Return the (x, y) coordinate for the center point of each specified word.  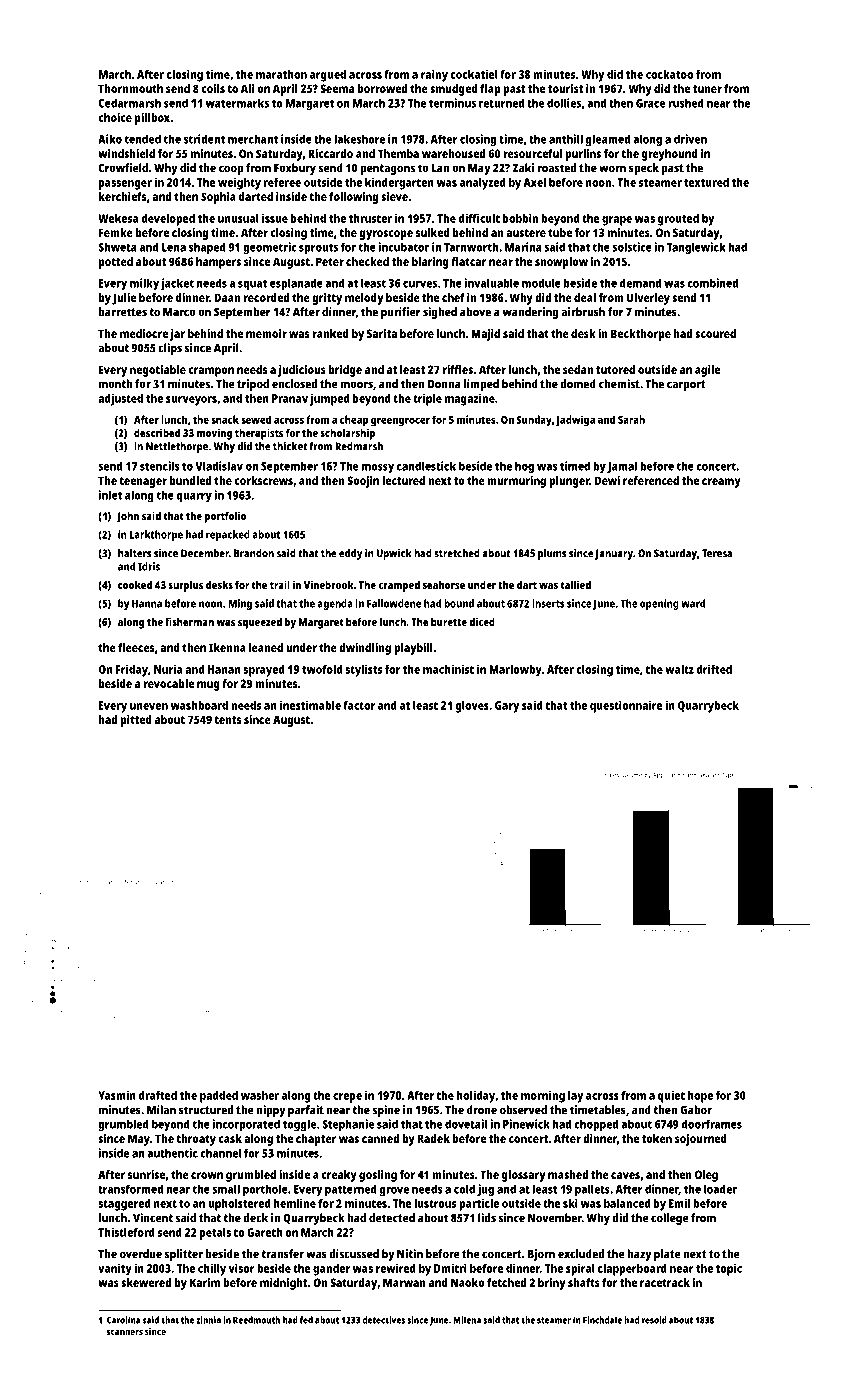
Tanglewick (696, 248)
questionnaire (626, 706)
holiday (476, 1096)
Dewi (607, 480)
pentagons (387, 169)
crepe (347, 1098)
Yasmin (117, 1095)
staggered (124, 1205)
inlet (110, 495)
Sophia (218, 198)
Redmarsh (359, 446)
